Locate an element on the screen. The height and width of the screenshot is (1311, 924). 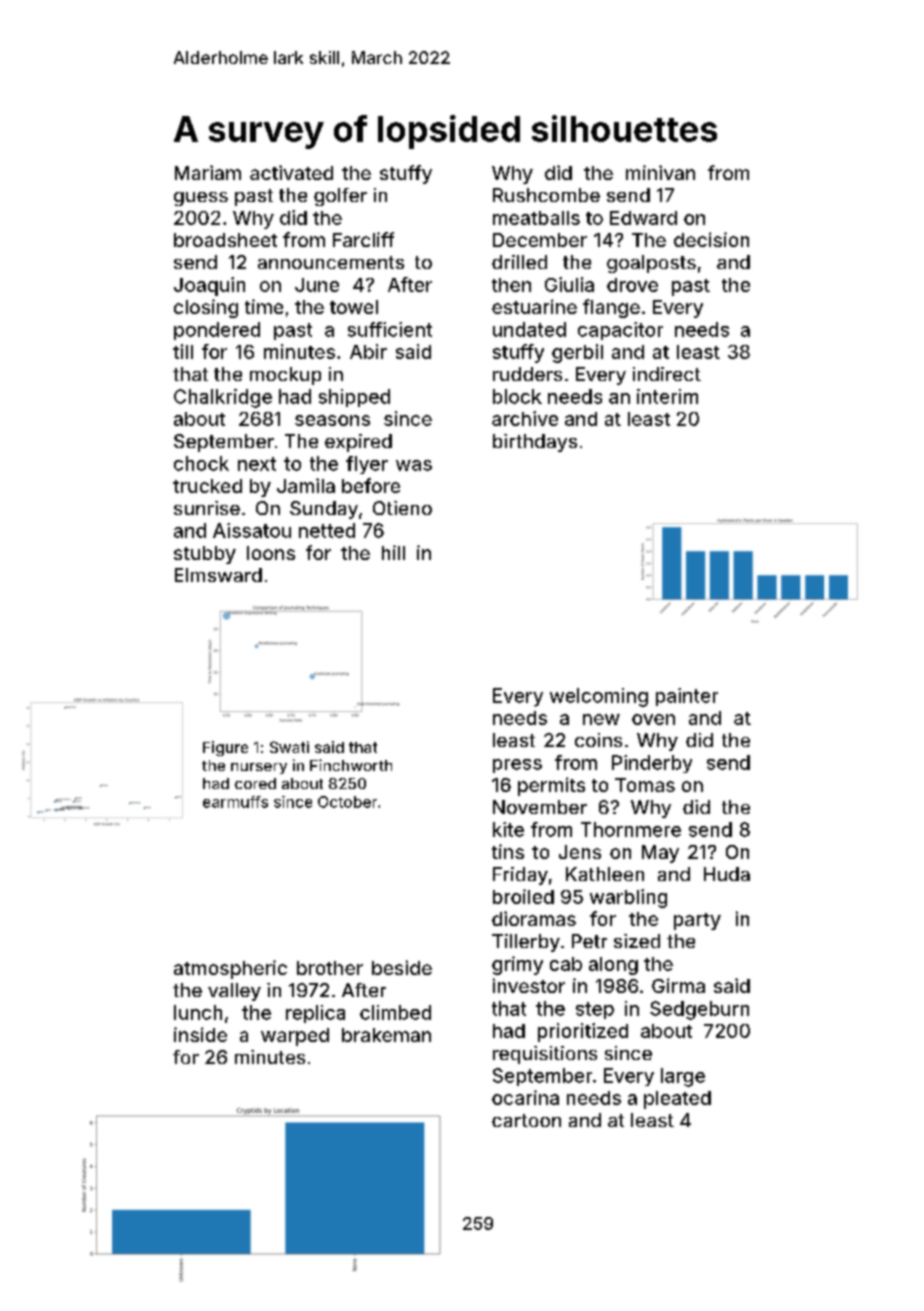
loons is located at coordinates (271, 553).
